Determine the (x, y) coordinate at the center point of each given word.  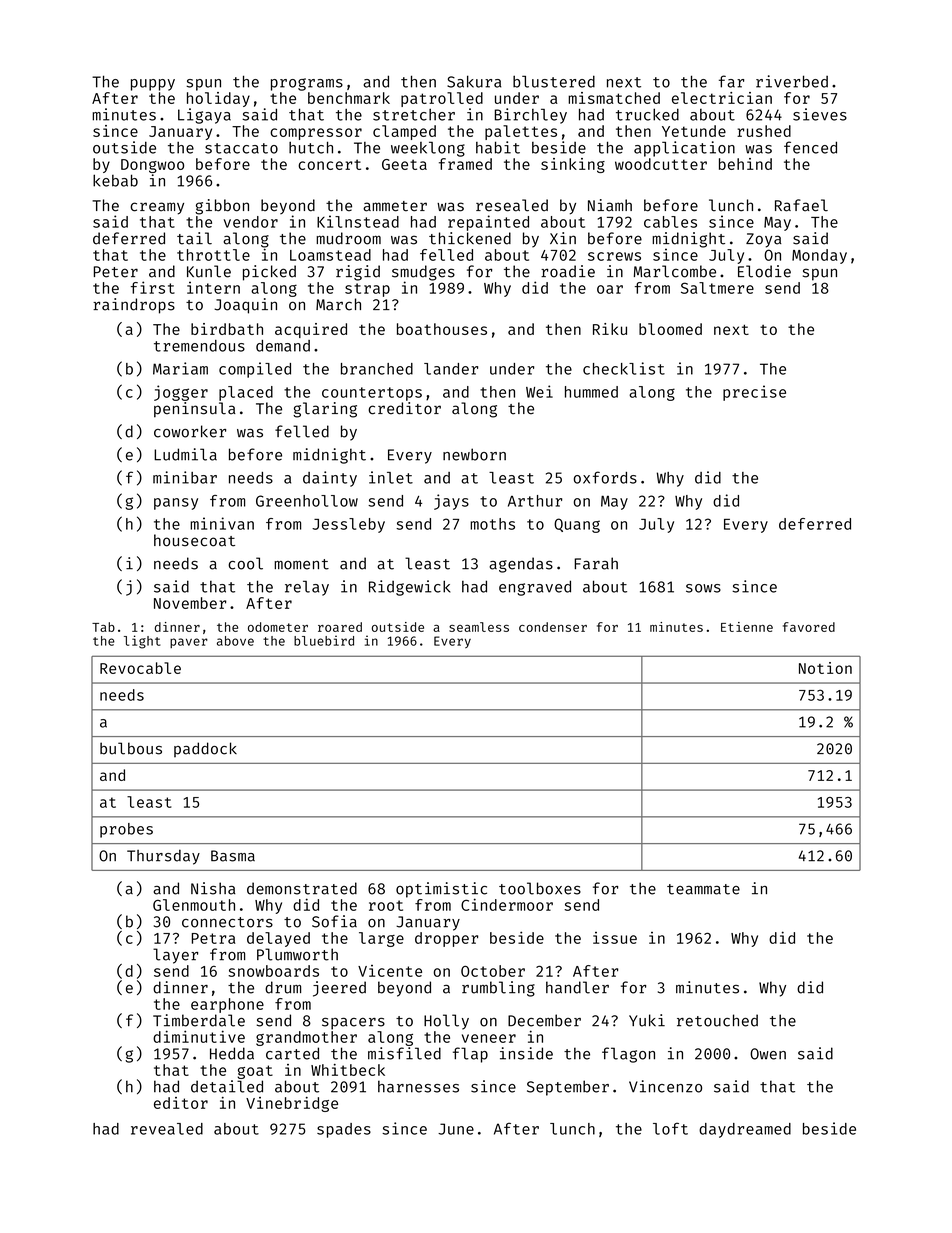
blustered (554, 81)
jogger (181, 393)
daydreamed (745, 1130)
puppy (153, 85)
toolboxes (540, 888)
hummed (591, 392)
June (456, 1129)
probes (126, 830)
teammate (703, 889)
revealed (167, 1129)
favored (809, 627)
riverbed (792, 81)
